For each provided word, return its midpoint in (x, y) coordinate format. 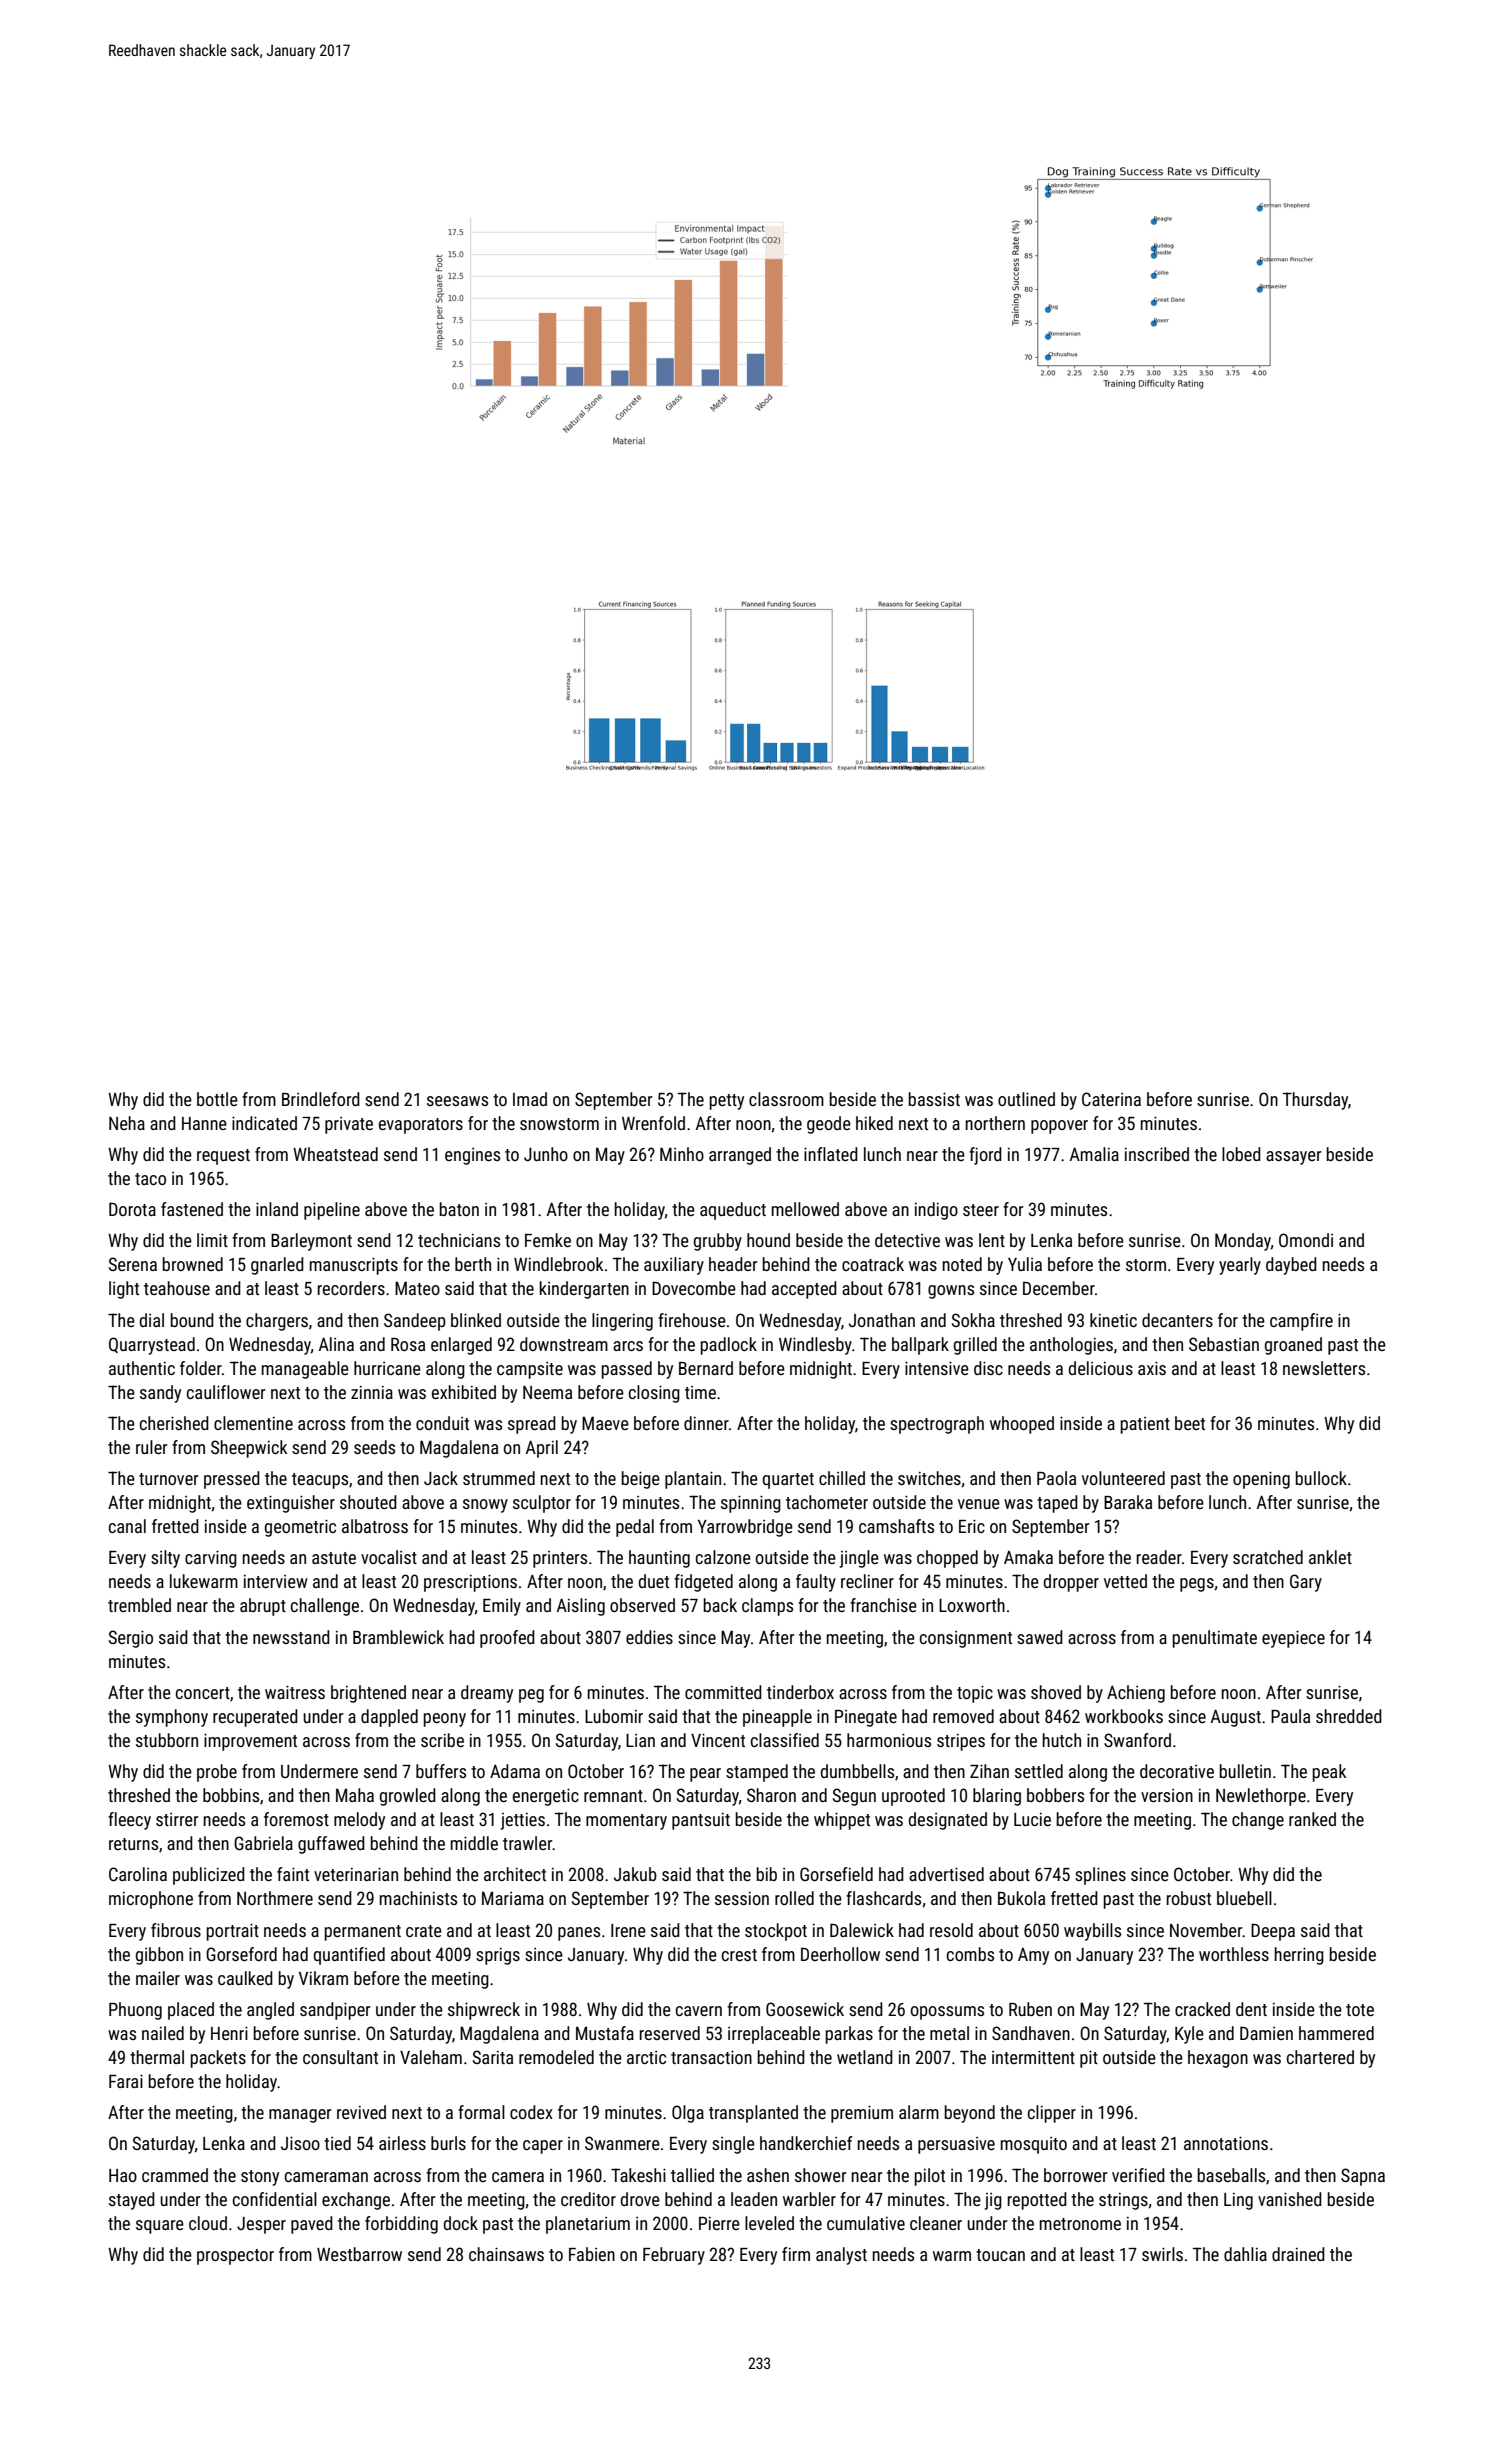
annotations (1226, 2143)
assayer (1293, 1158)
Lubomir (614, 1716)
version (1167, 1795)
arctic (646, 2057)
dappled (389, 1718)
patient (1145, 1425)
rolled (794, 1898)
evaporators (421, 1126)
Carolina (138, 1874)
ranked (1312, 1819)
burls (448, 2143)
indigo (936, 1211)
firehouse (692, 1320)
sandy (160, 1394)
